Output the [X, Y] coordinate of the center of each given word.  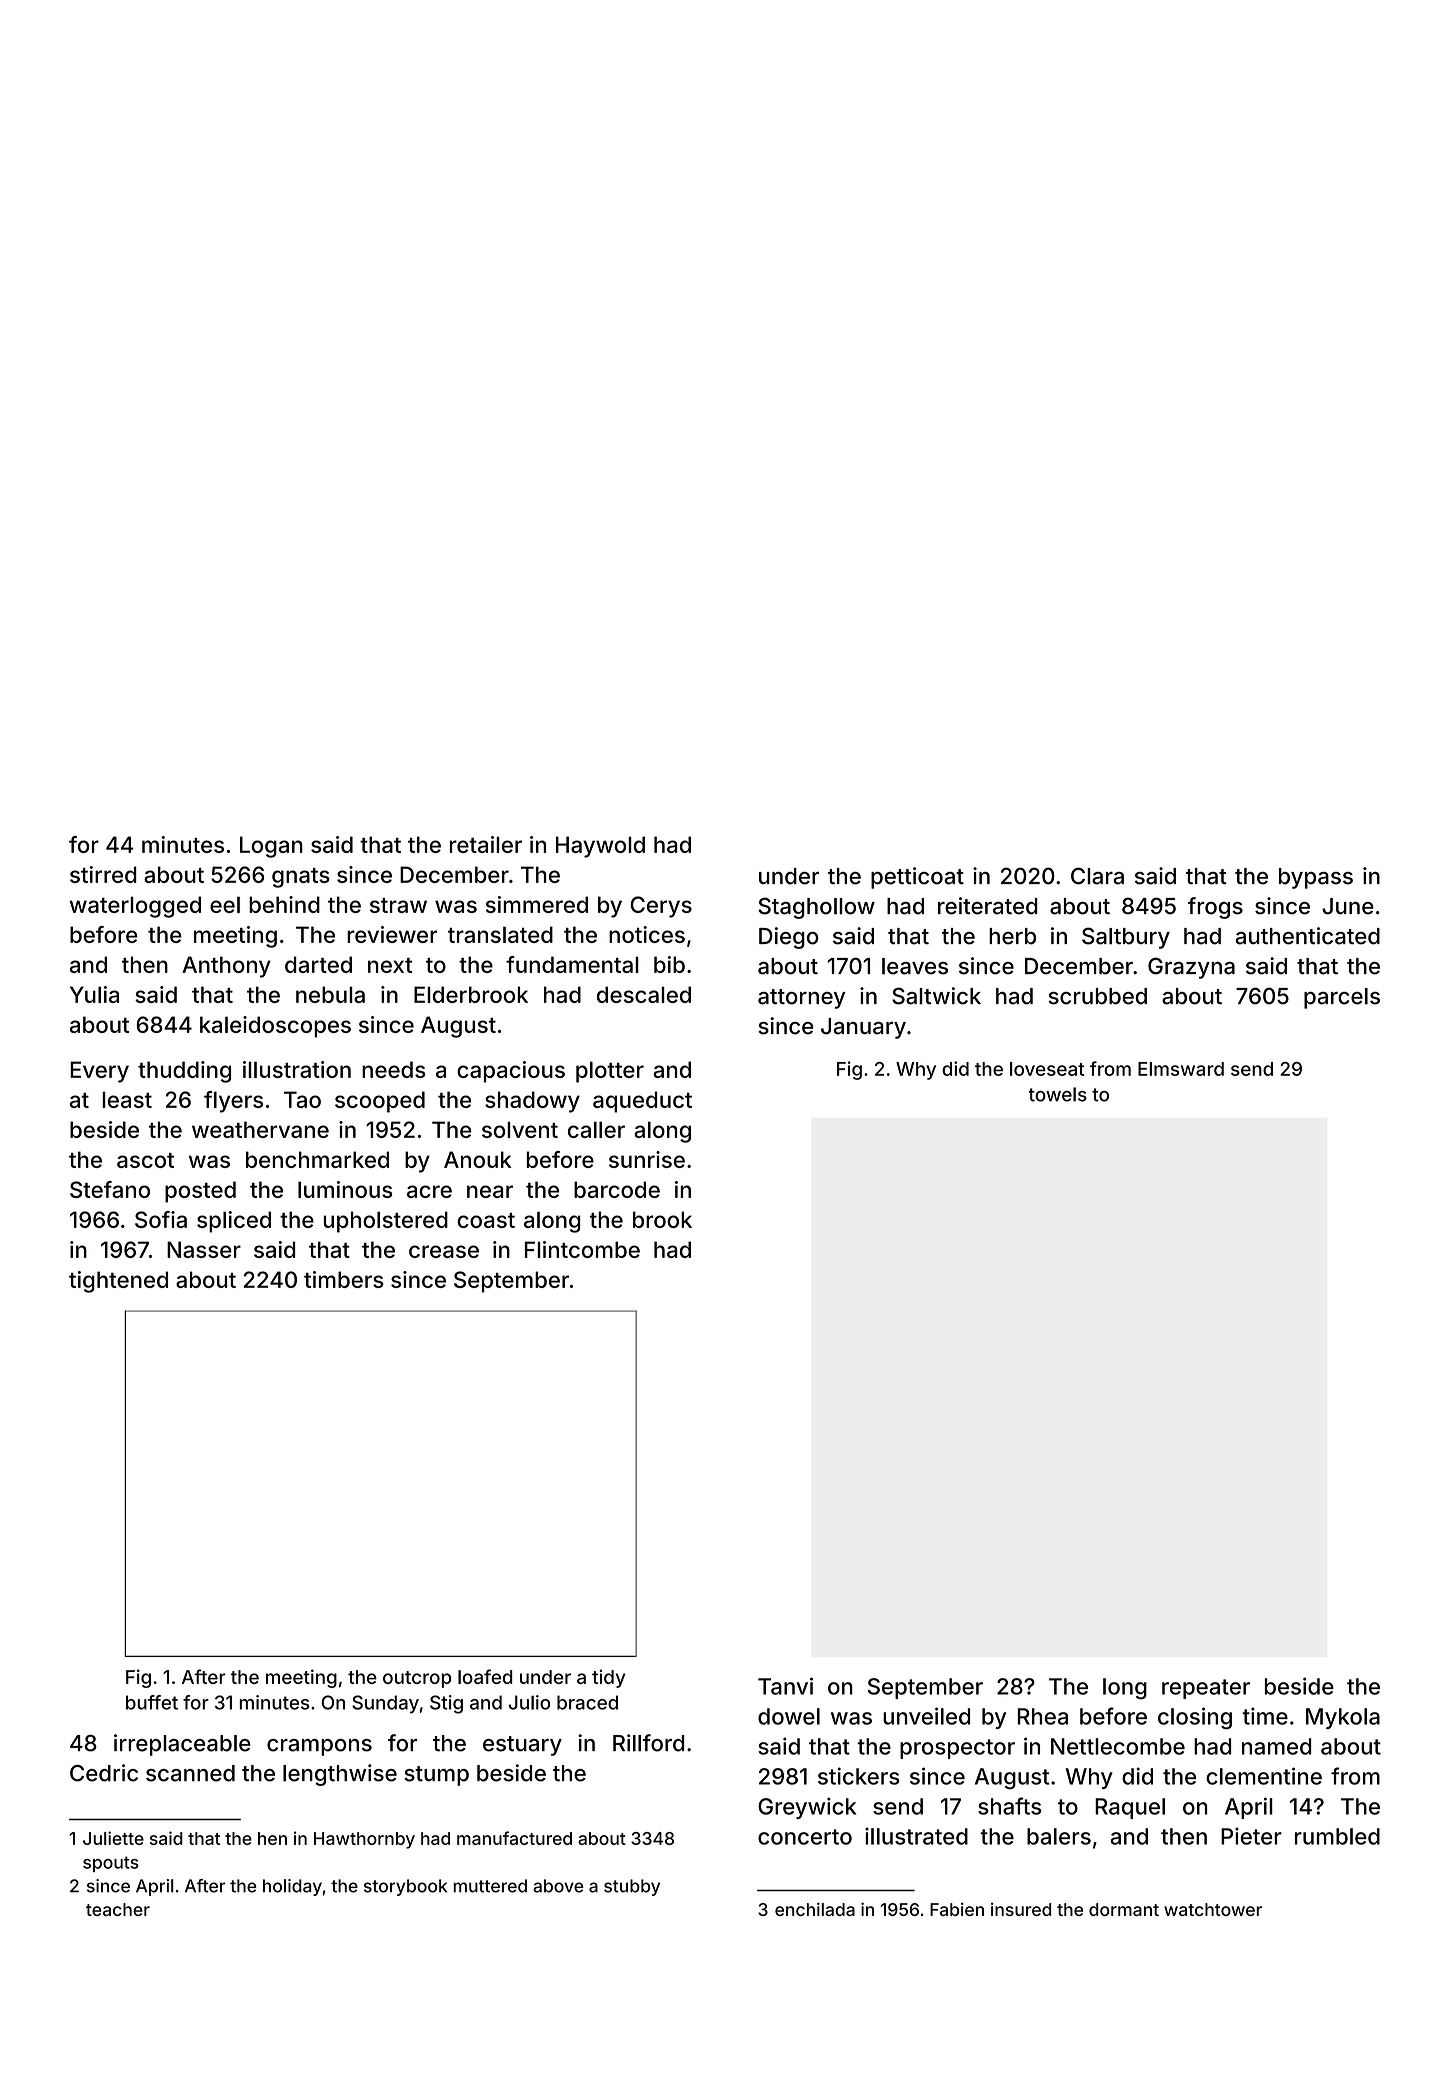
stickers [859, 1776]
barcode [617, 1189]
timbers [344, 1279]
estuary [522, 1746]
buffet [152, 1702]
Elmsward [1181, 1069]
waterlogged [135, 907]
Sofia [161, 1219]
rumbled [1337, 1836]
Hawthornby [364, 1840]
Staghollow [816, 908]
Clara [1097, 876]
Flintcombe [582, 1249]
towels [1057, 1094]
